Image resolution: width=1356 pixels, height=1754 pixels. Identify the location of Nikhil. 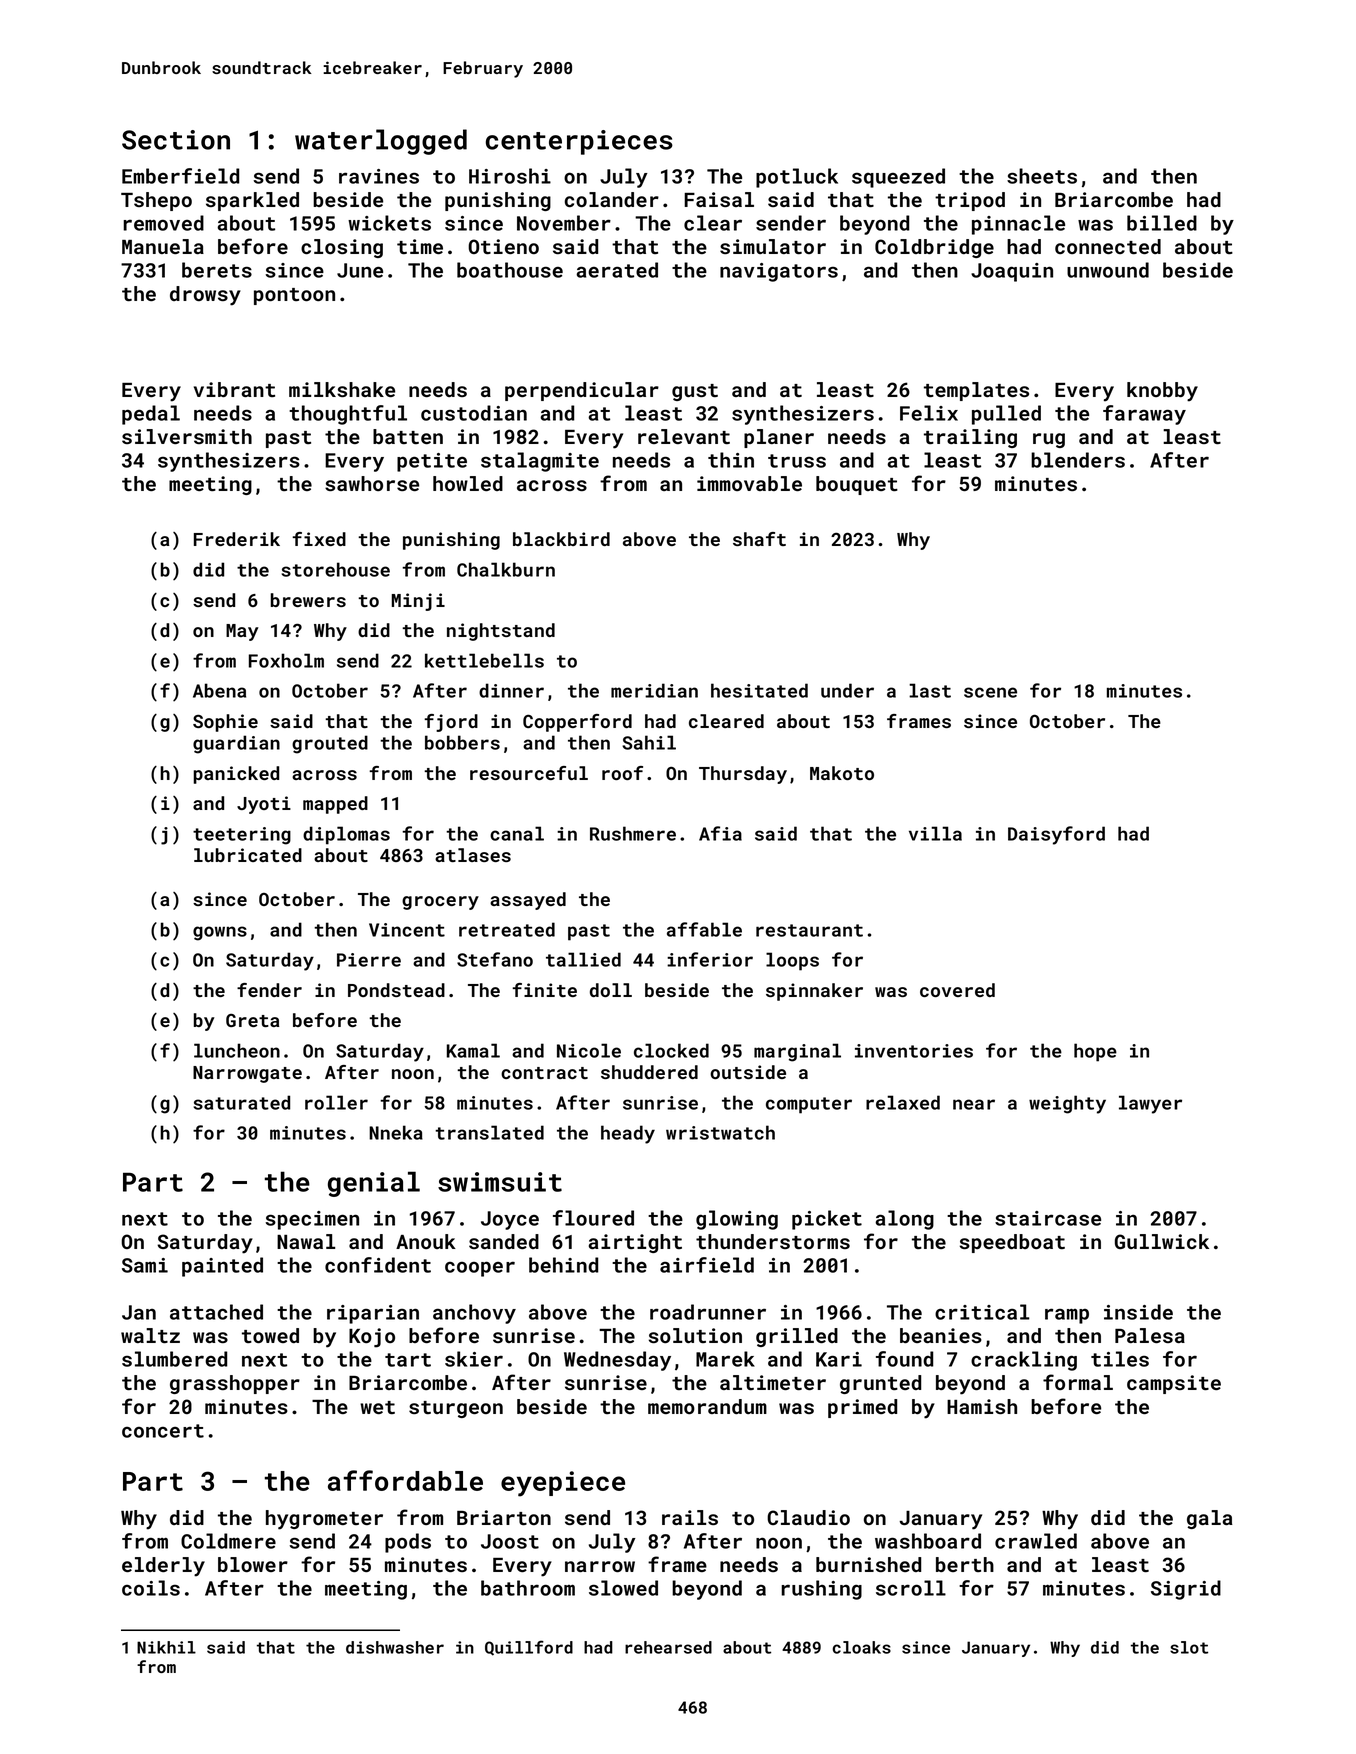
(166, 1647).
